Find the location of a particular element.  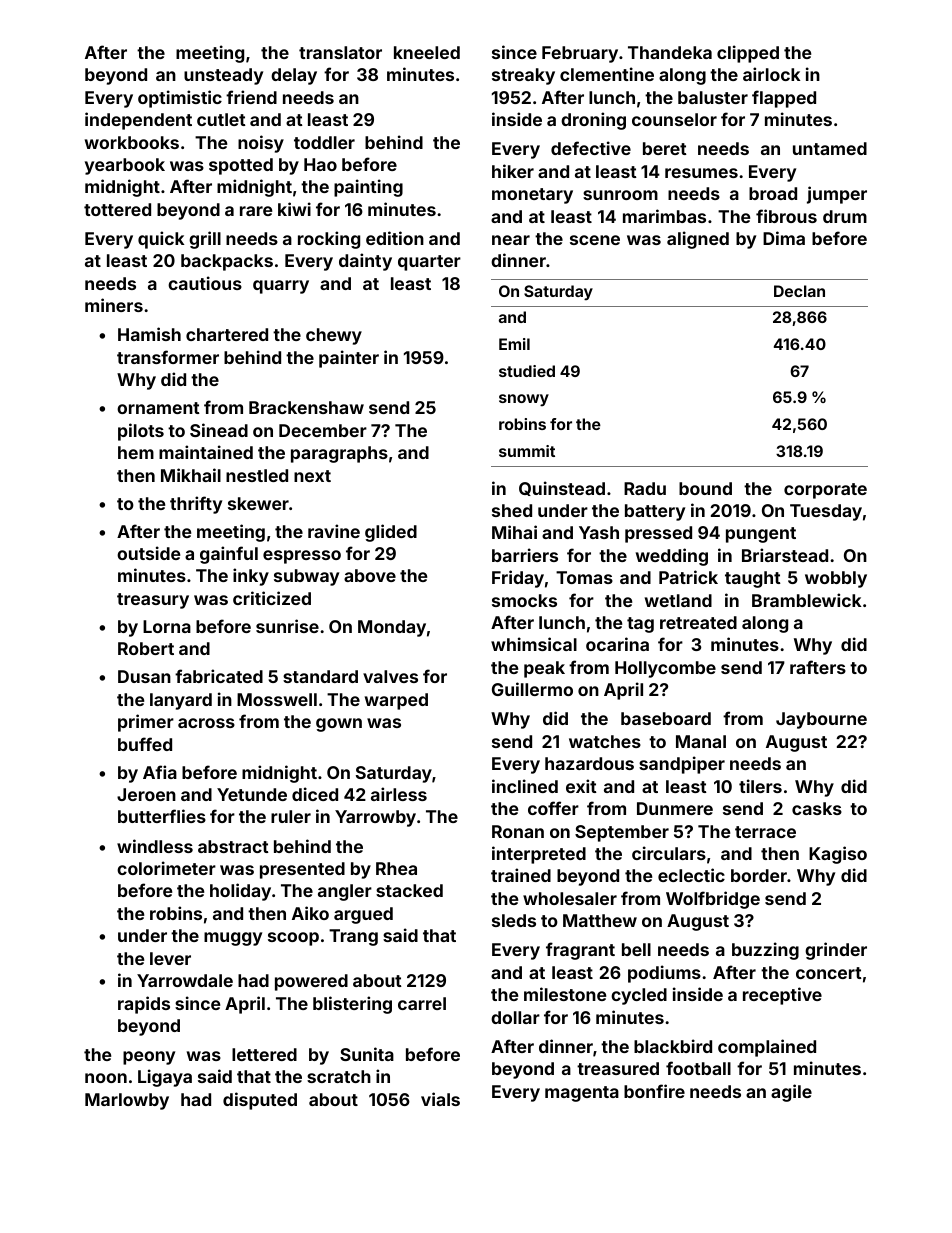

Declan is located at coordinates (799, 291).
